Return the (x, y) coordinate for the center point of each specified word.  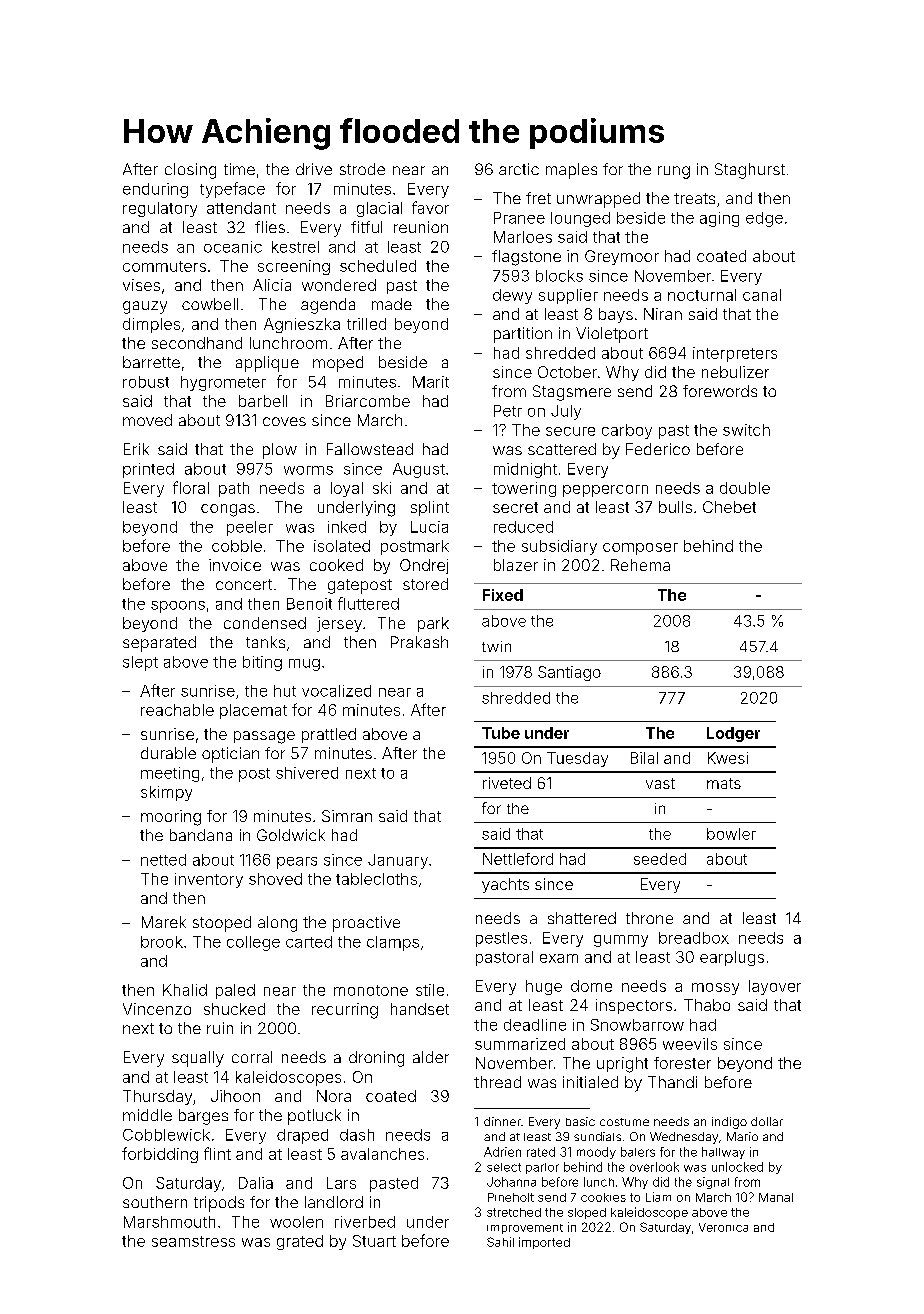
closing (190, 171)
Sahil (500, 1242)
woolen (296, 1222)
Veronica (723, 1227)
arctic (519, 169)
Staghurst (750, 171)
